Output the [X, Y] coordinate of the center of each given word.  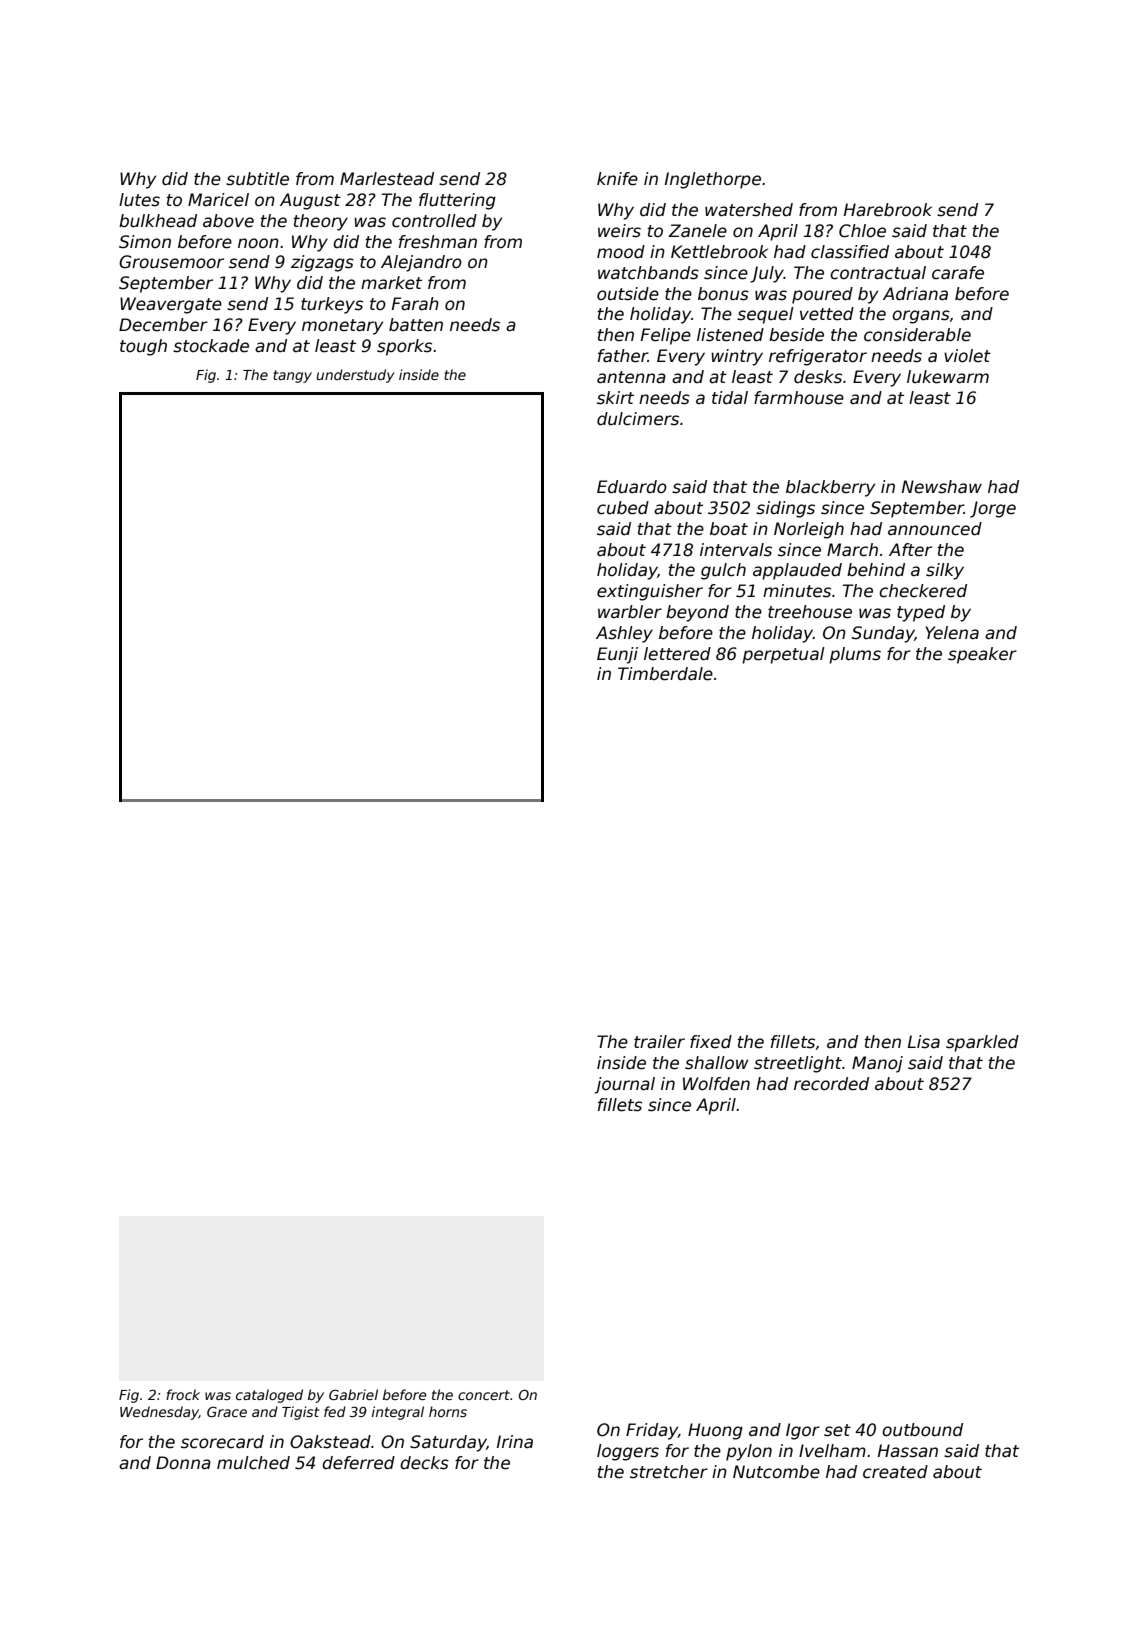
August [310, 201]
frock [183, 1394]
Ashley [624, 634]
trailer [659, 1042]
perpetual [783, 655]
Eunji [617, 655]
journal [625, 1085]
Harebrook [888, 210]
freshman [438, 242]
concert [484, 1395]
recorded [831, 1084]
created [895, 1472]
